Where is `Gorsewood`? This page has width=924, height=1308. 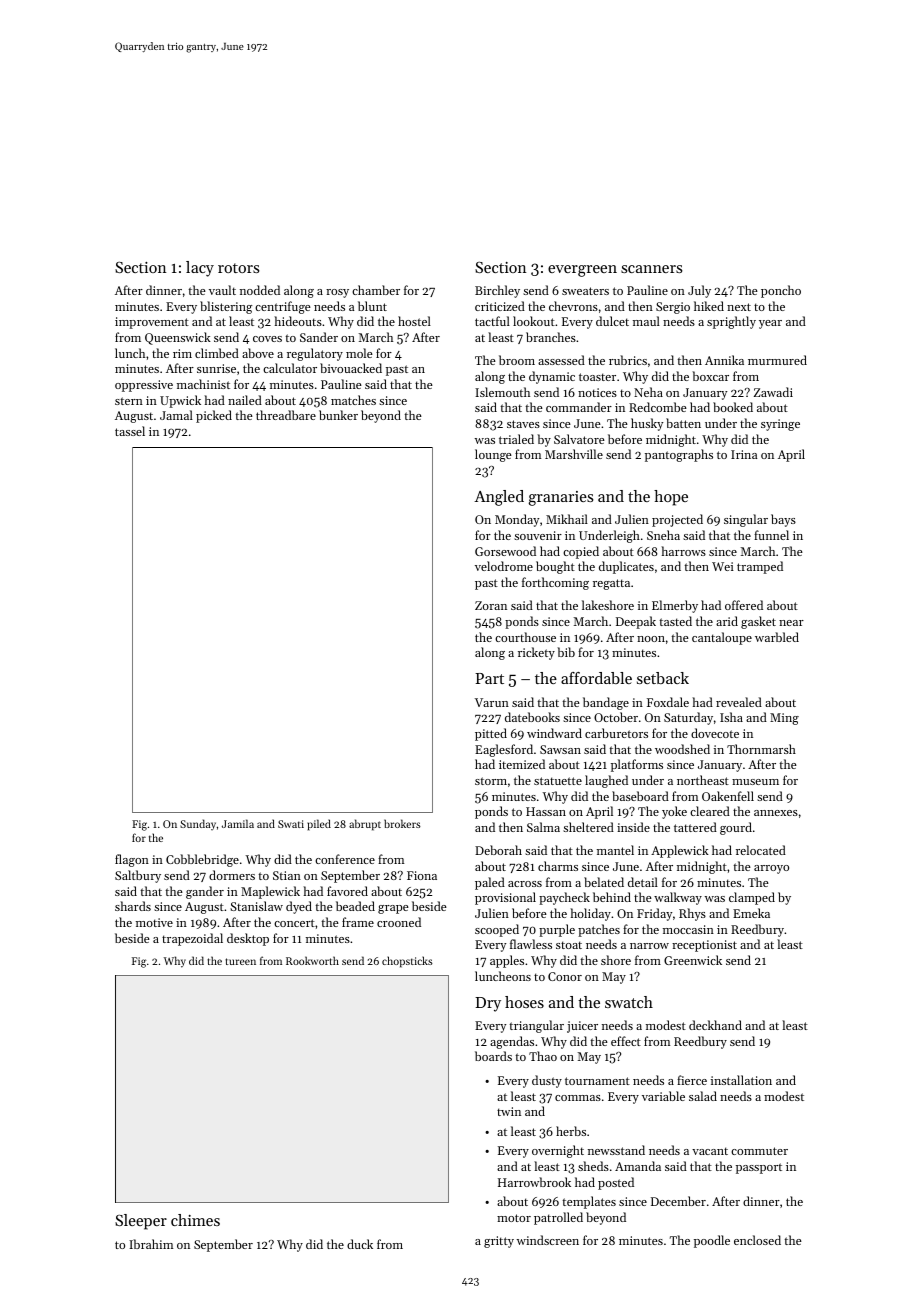 Gorsewood is located at coordinates (505, 551).
